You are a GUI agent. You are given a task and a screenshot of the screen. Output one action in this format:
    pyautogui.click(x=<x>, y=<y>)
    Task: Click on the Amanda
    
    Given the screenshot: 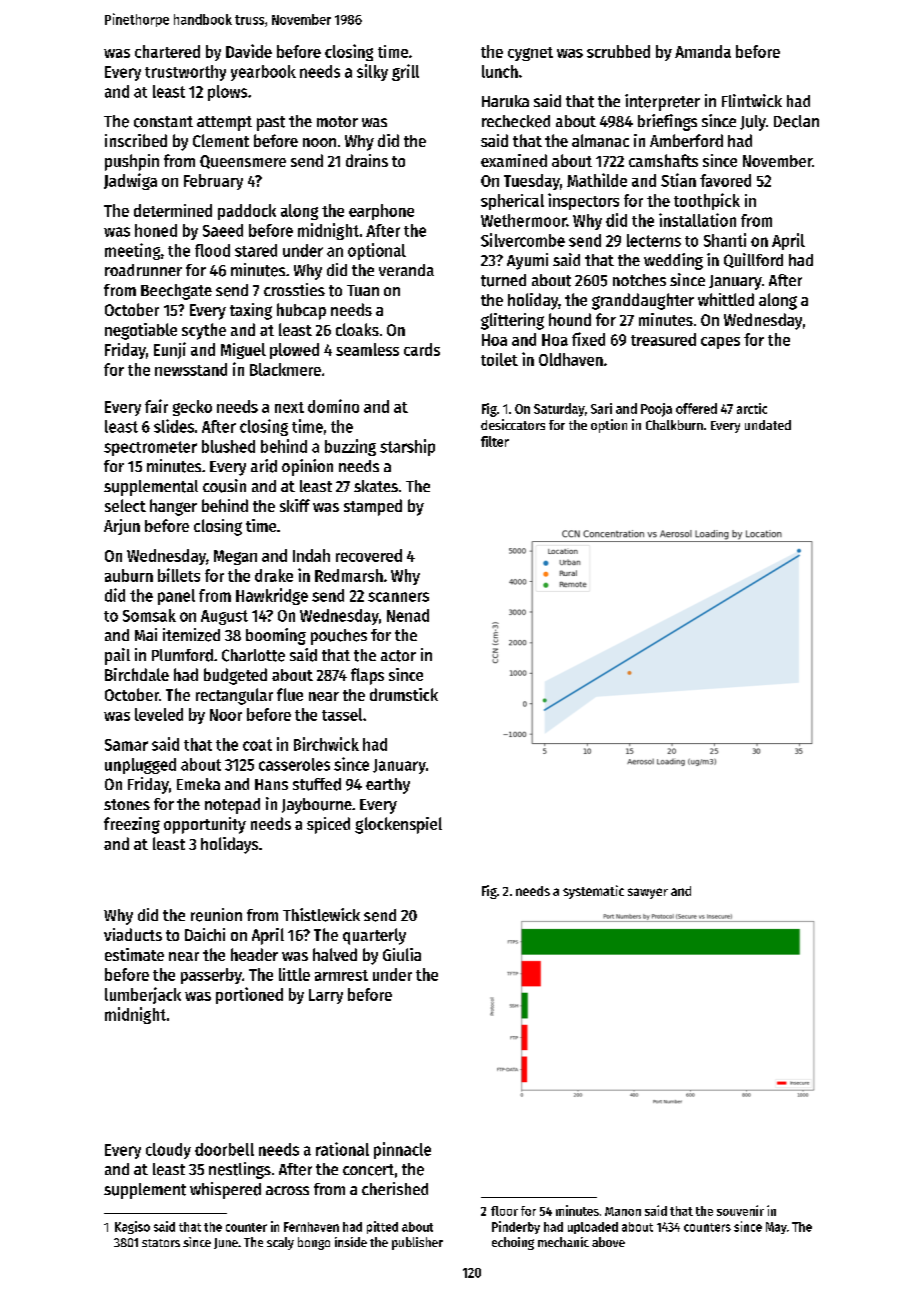 What is the action you would take?
    pyautogui.click(x=703, y=51)
